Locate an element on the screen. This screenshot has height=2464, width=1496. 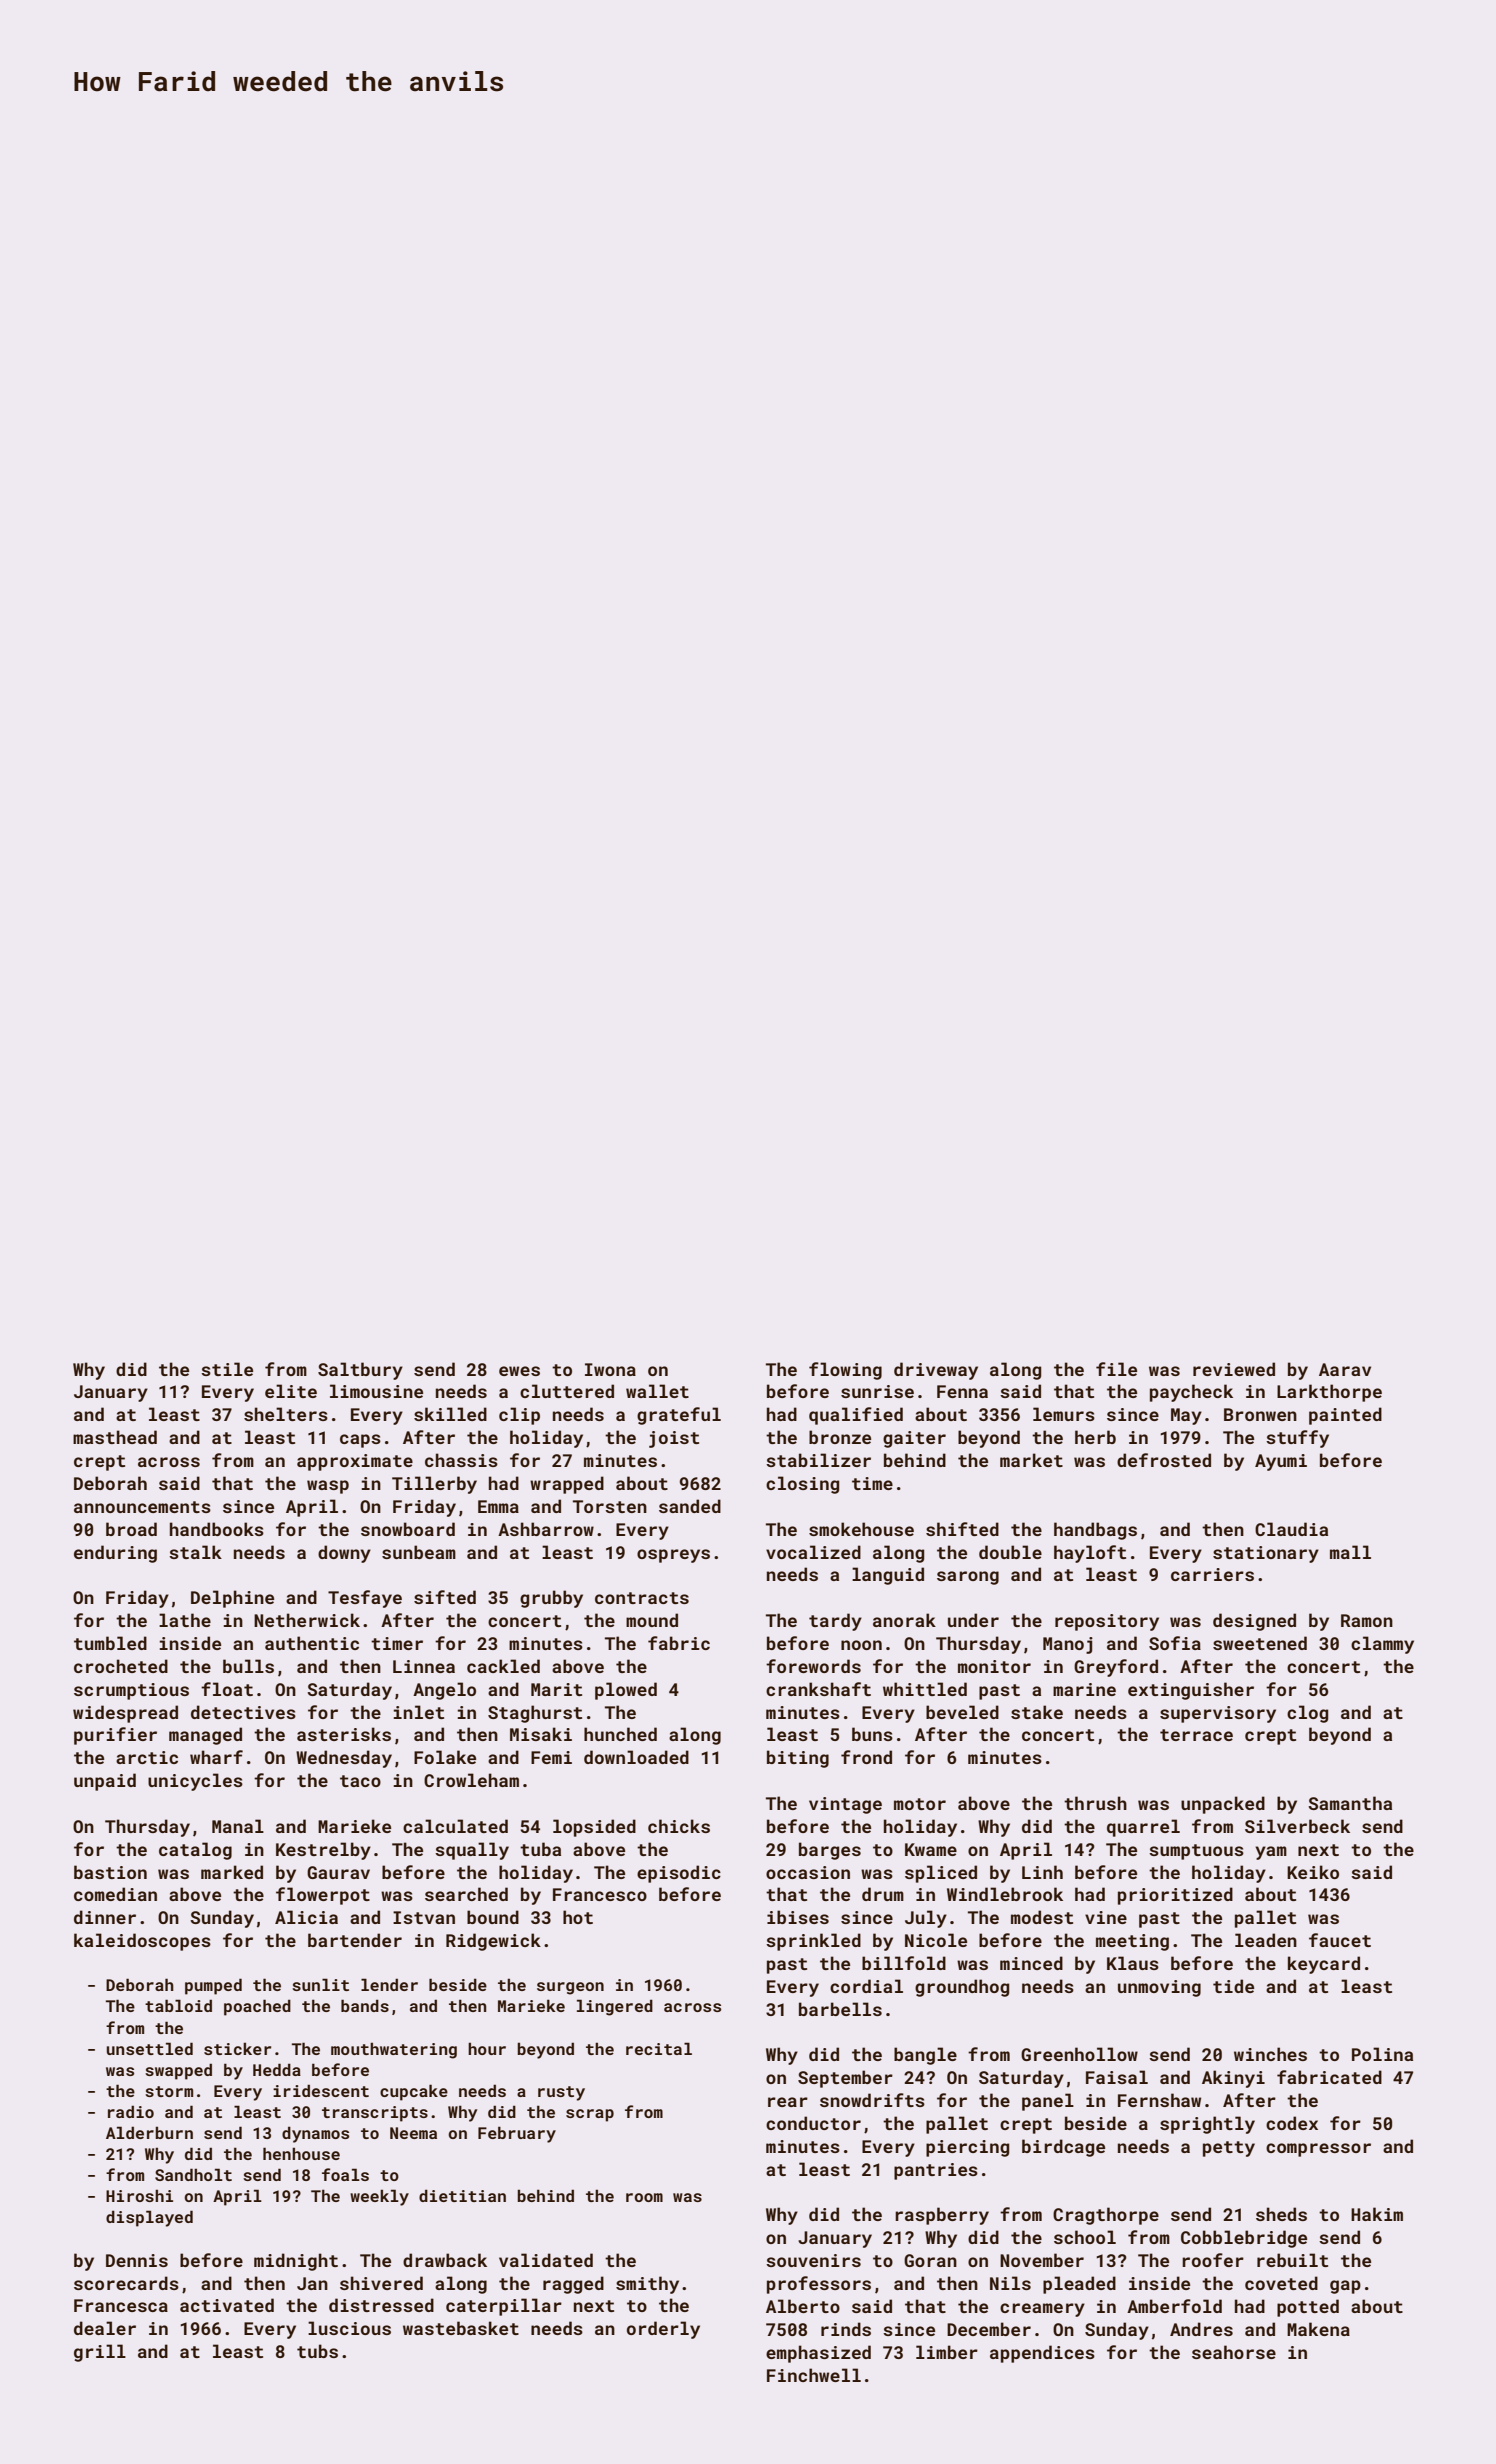
seahorse is located at coordinates (1234, 2352).
